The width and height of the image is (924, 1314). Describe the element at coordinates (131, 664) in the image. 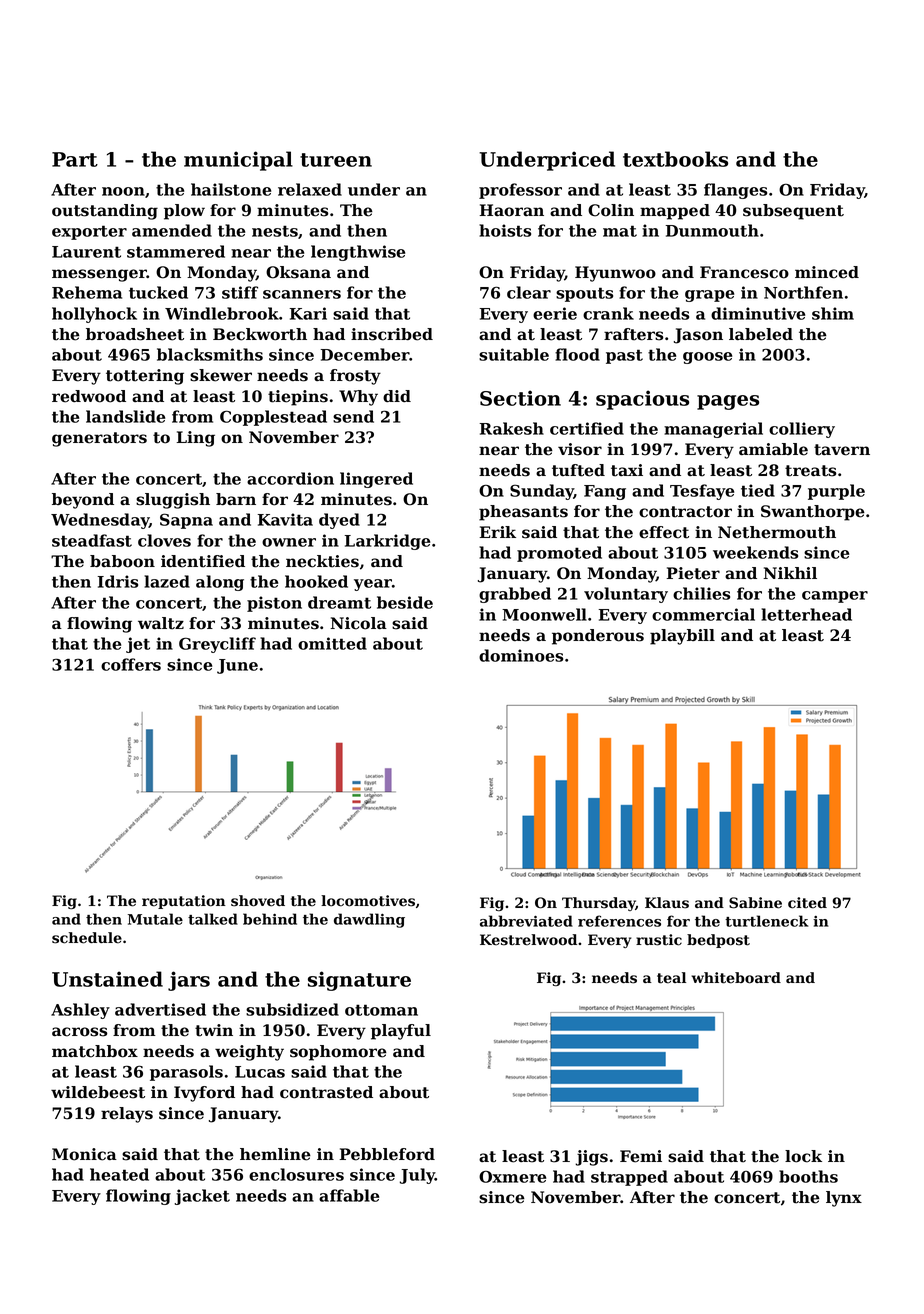

I see `coffers` at that location.
